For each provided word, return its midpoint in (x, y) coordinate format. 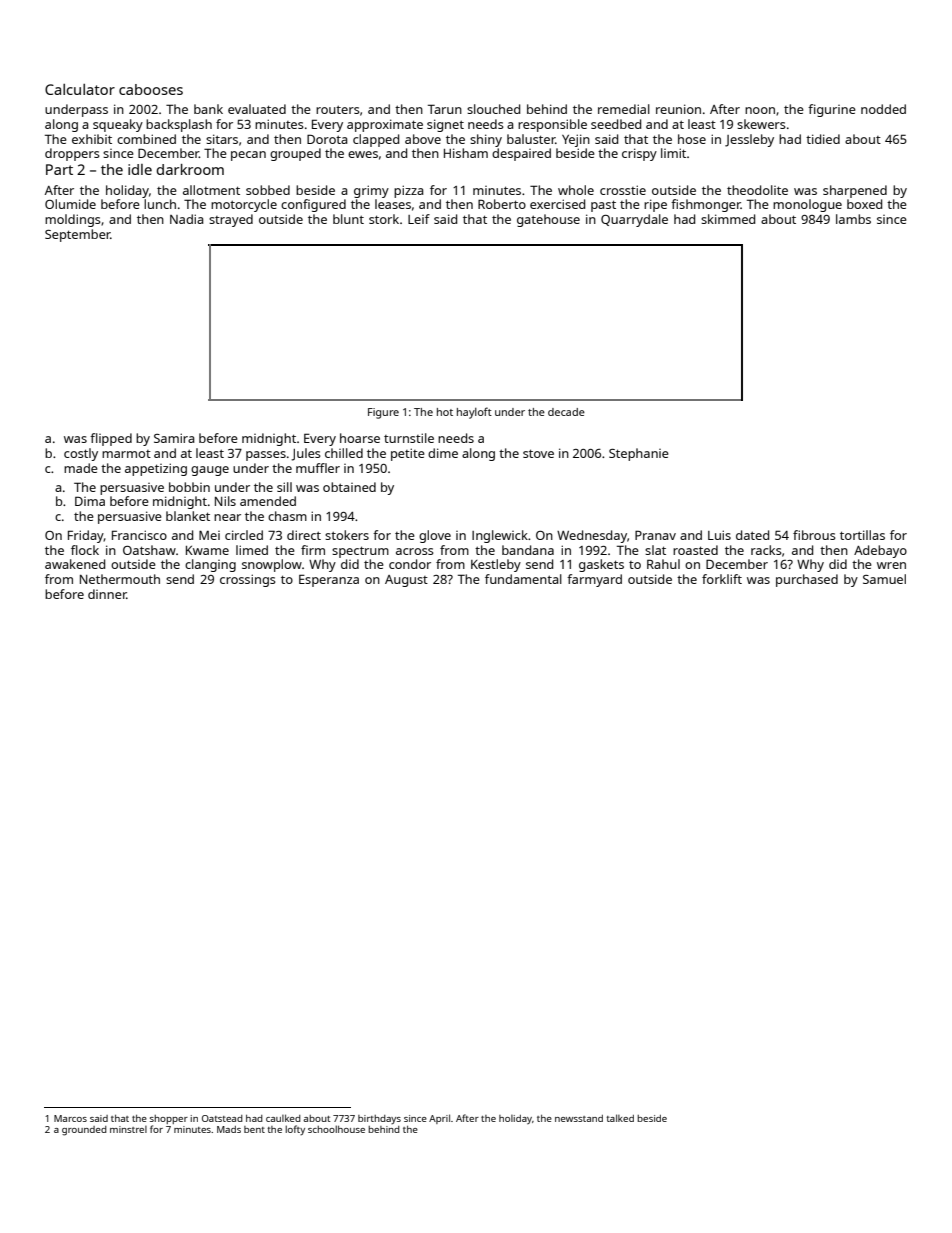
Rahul (663, 564)
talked (620, 1118)
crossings (248, 580)
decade (566, 412)
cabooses (151, 89)
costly (81, 454)
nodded (883, 109)
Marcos (70, 1118)
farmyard (594, 580)
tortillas (862, 535)
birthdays (379, 1119)
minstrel (128, 1129)
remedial (624, 109)
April (439, 1119)
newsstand (579, 1118)
